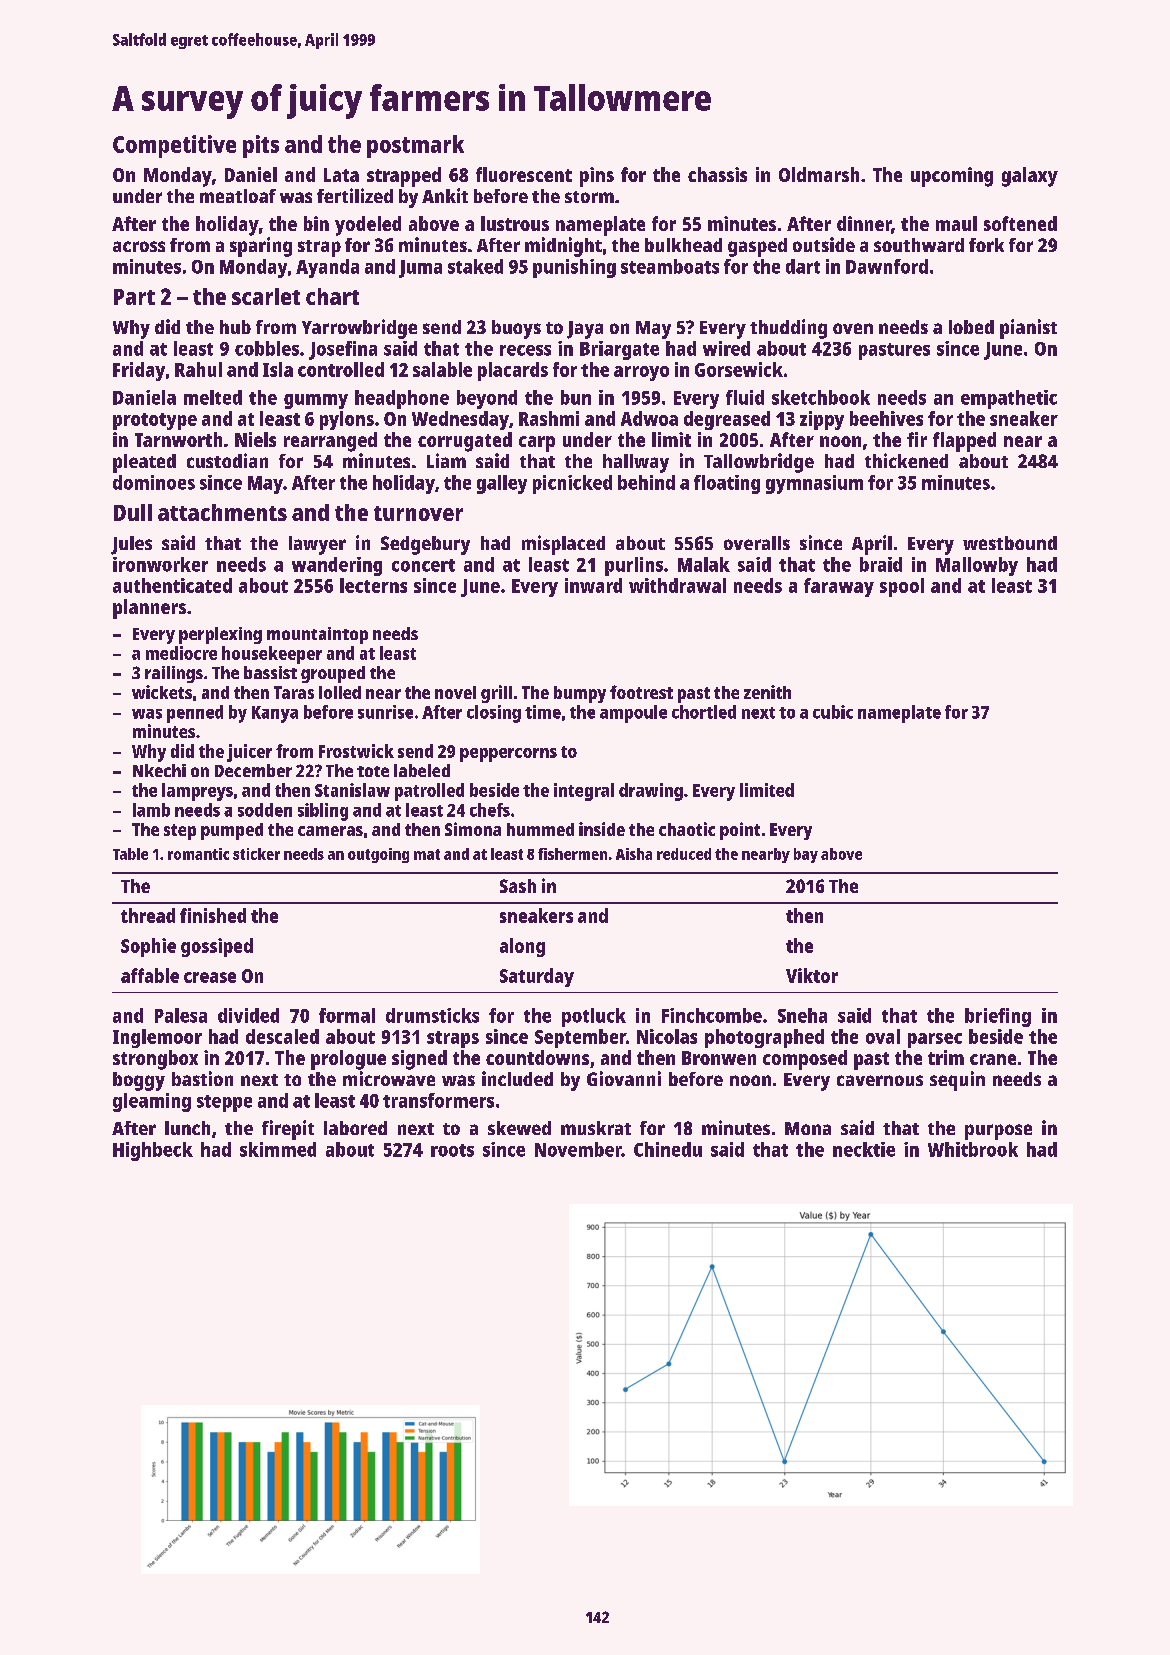 The image size is (1170, 1655). Describe the element at coordinates (341, 175) in the screenshot. I see `Lata` at that location.
